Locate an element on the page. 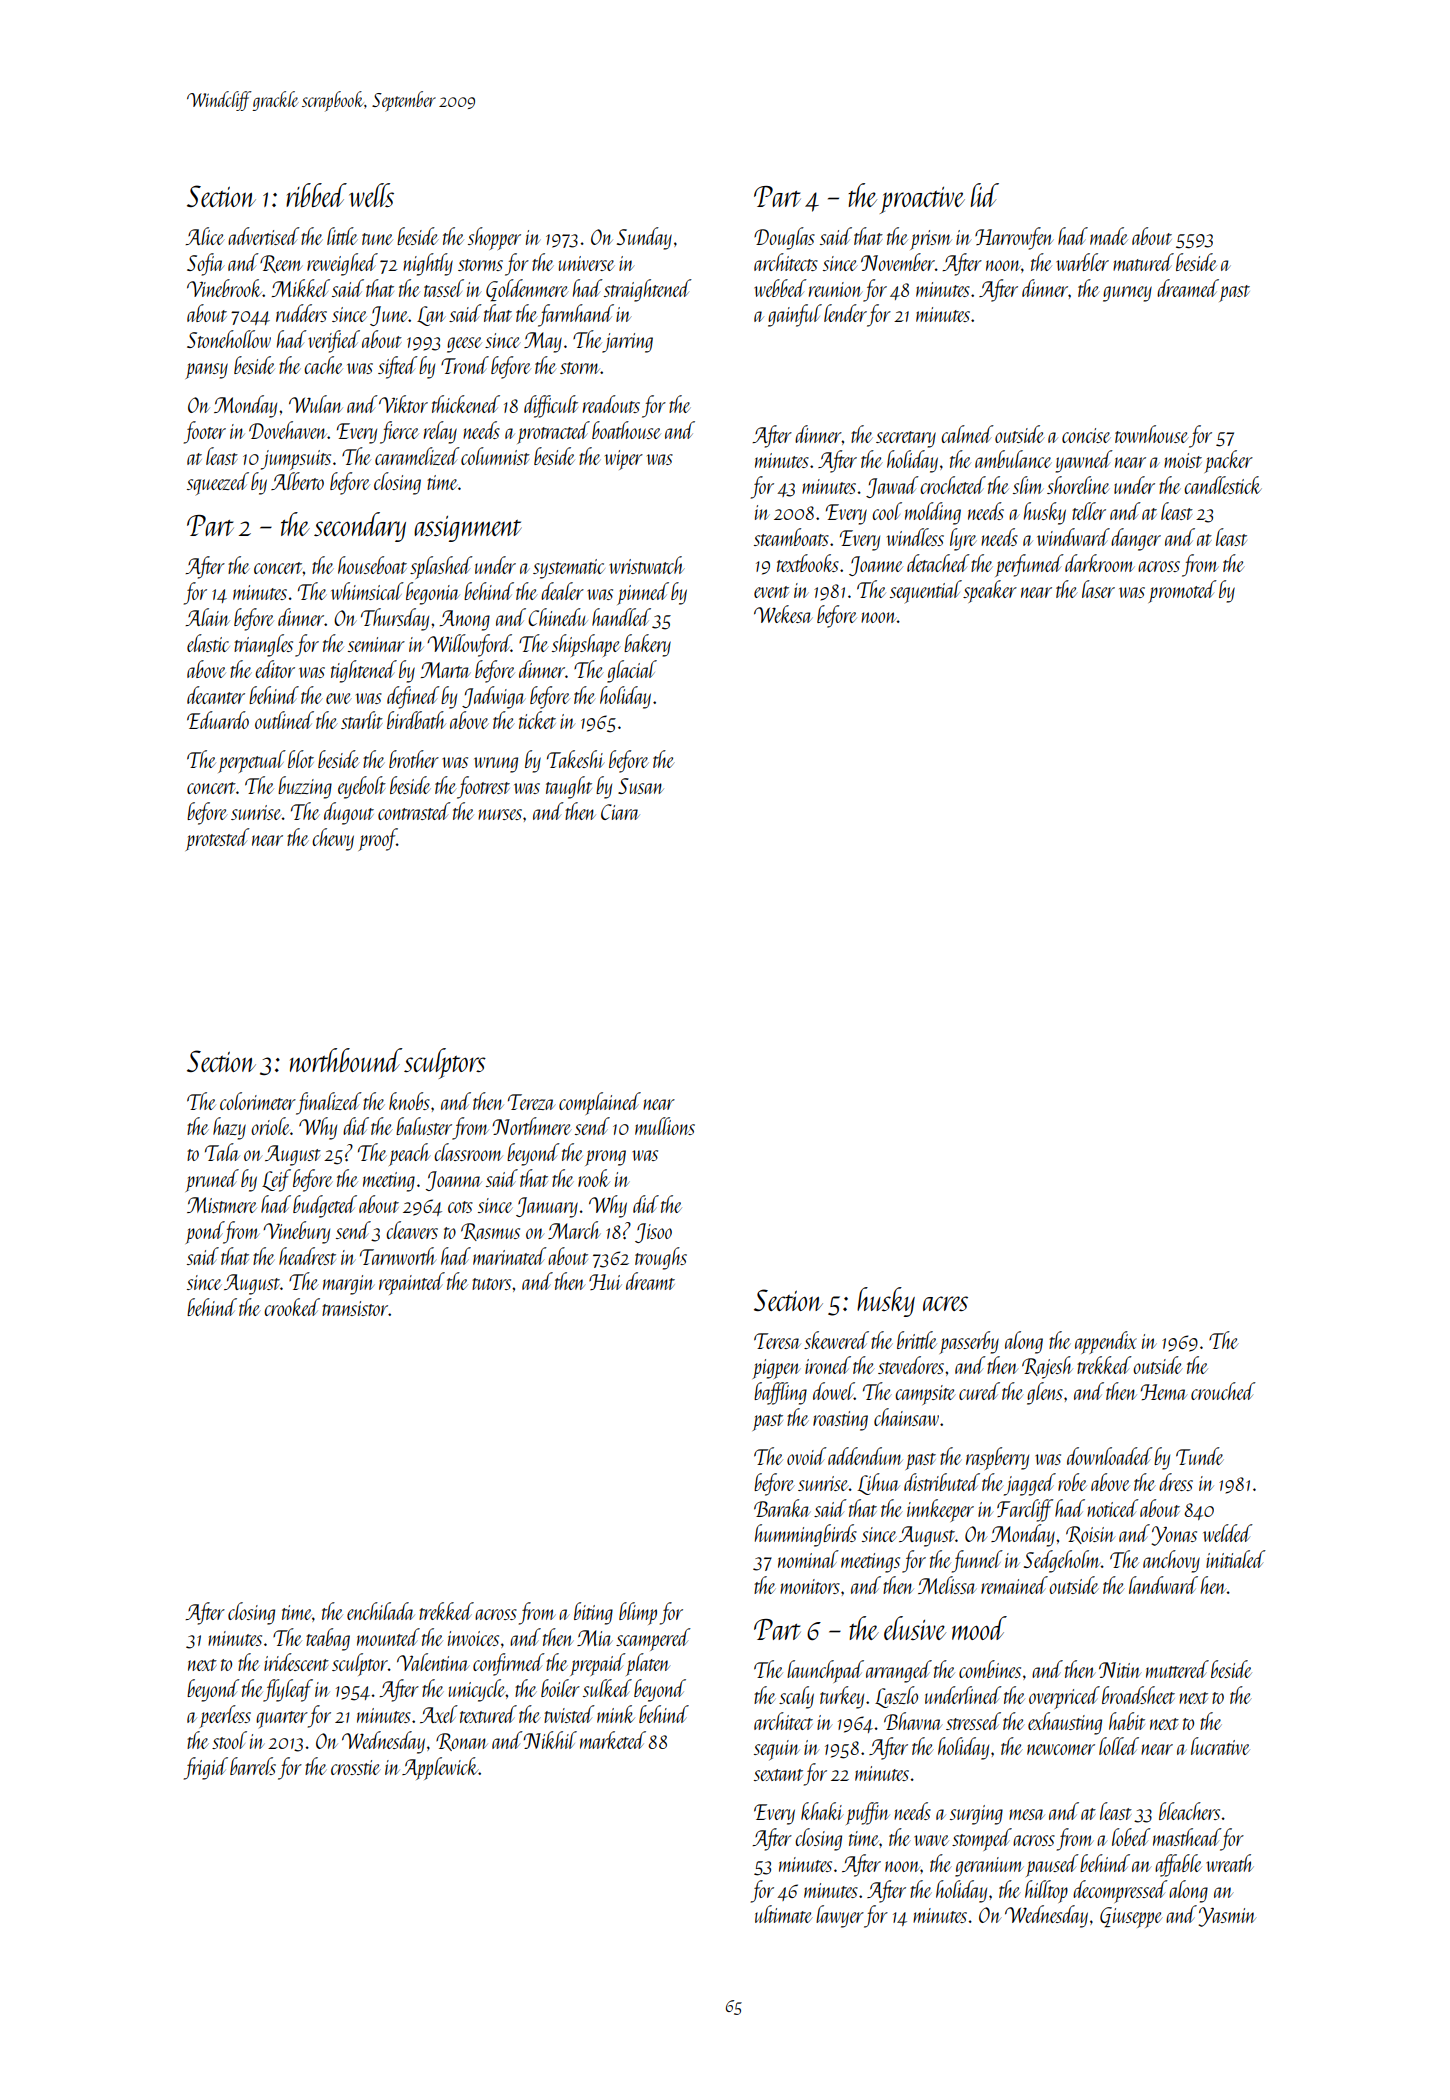 The image size is (1450, 2100). made is located at coordinates (1109, 236).
